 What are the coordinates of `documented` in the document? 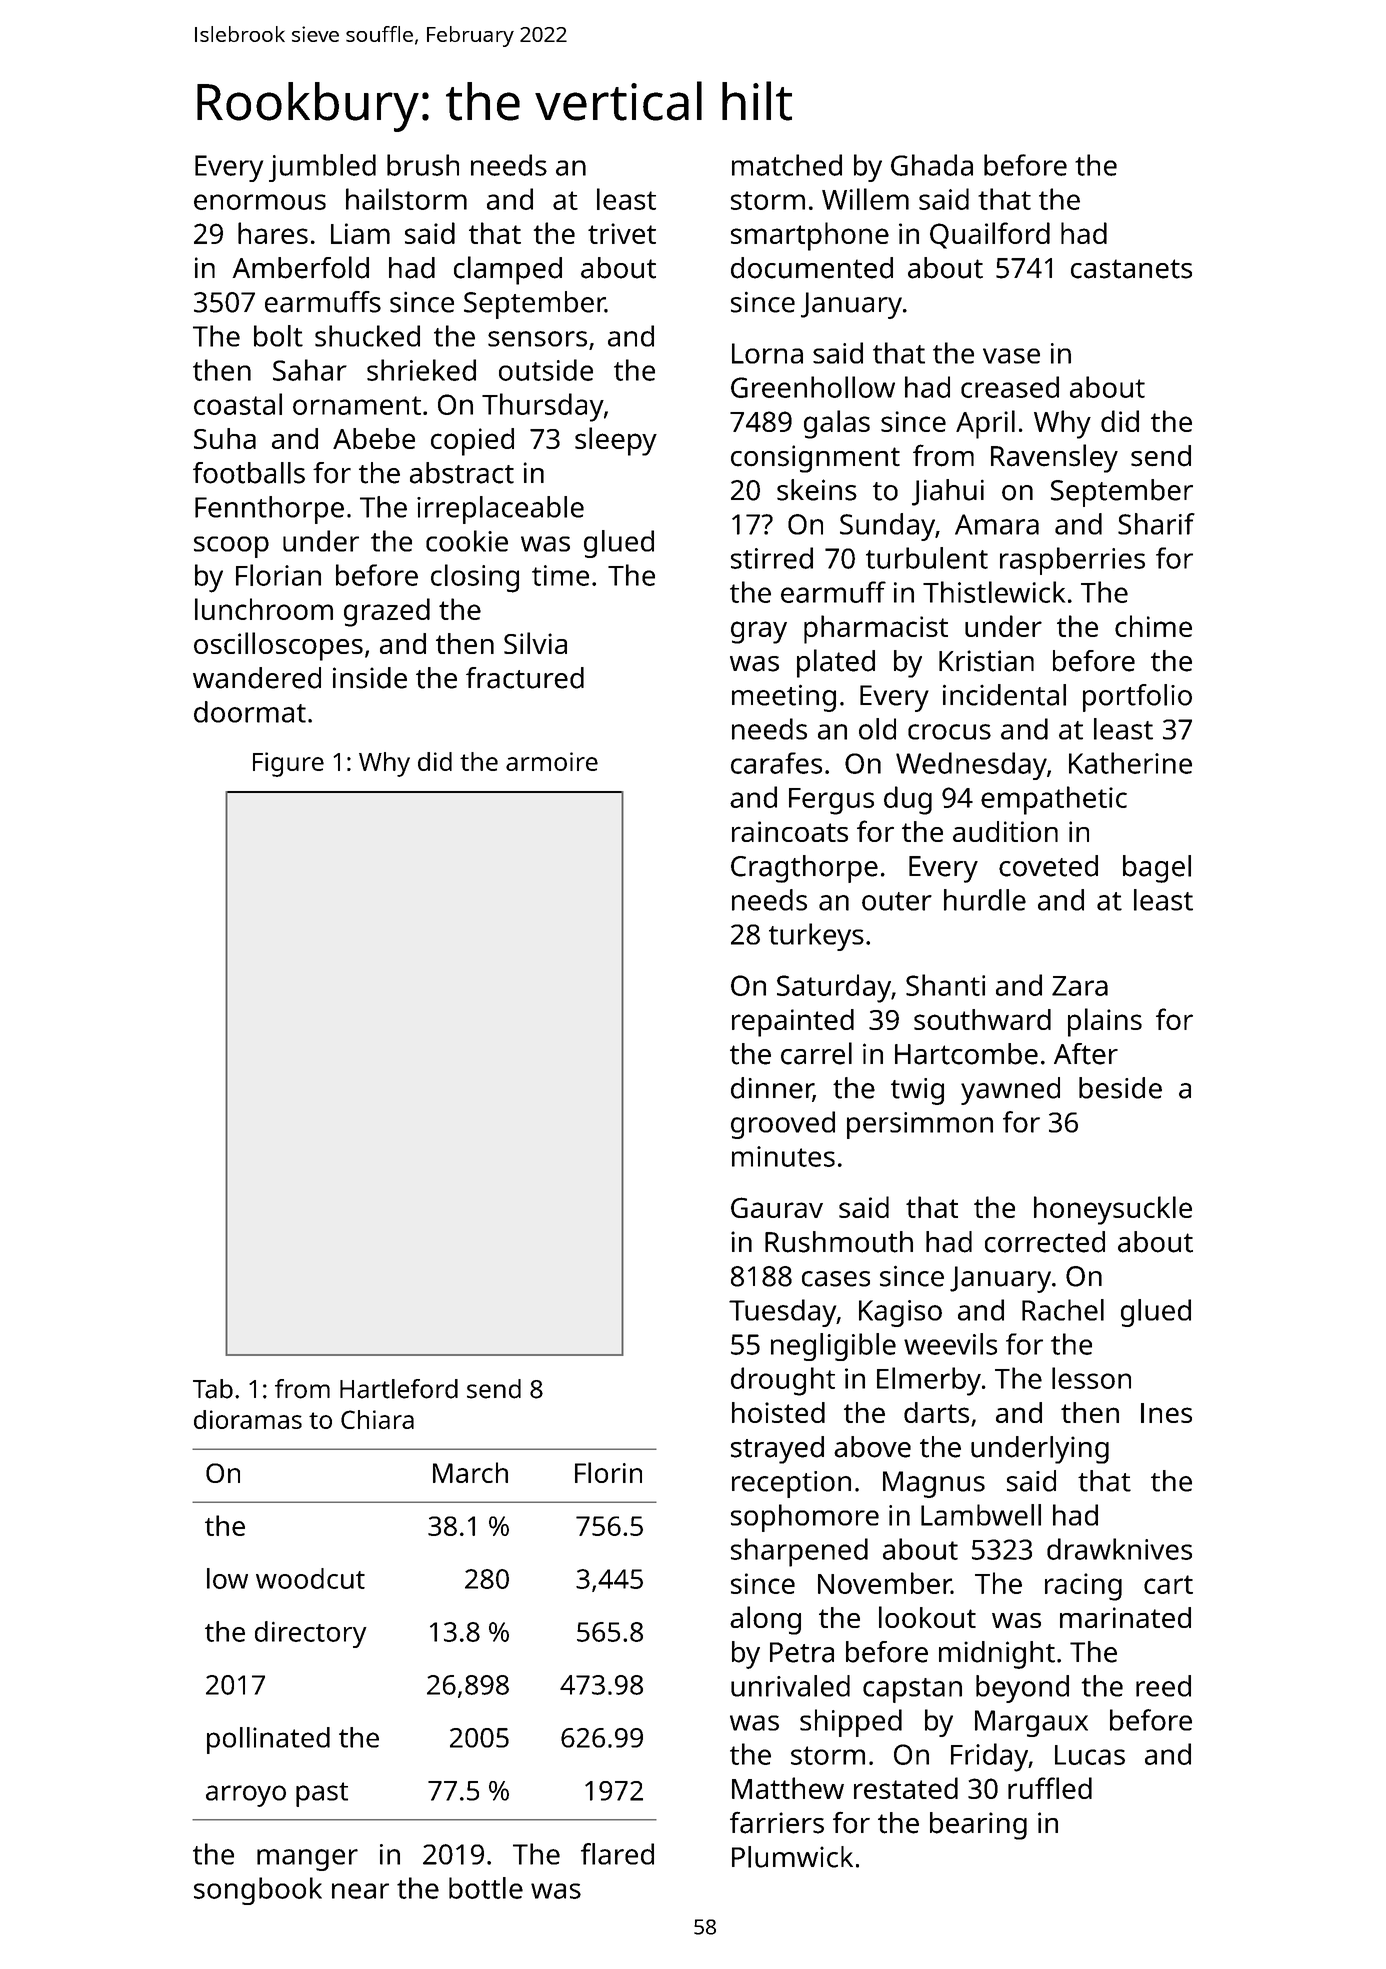 It's located at (812, 268).
